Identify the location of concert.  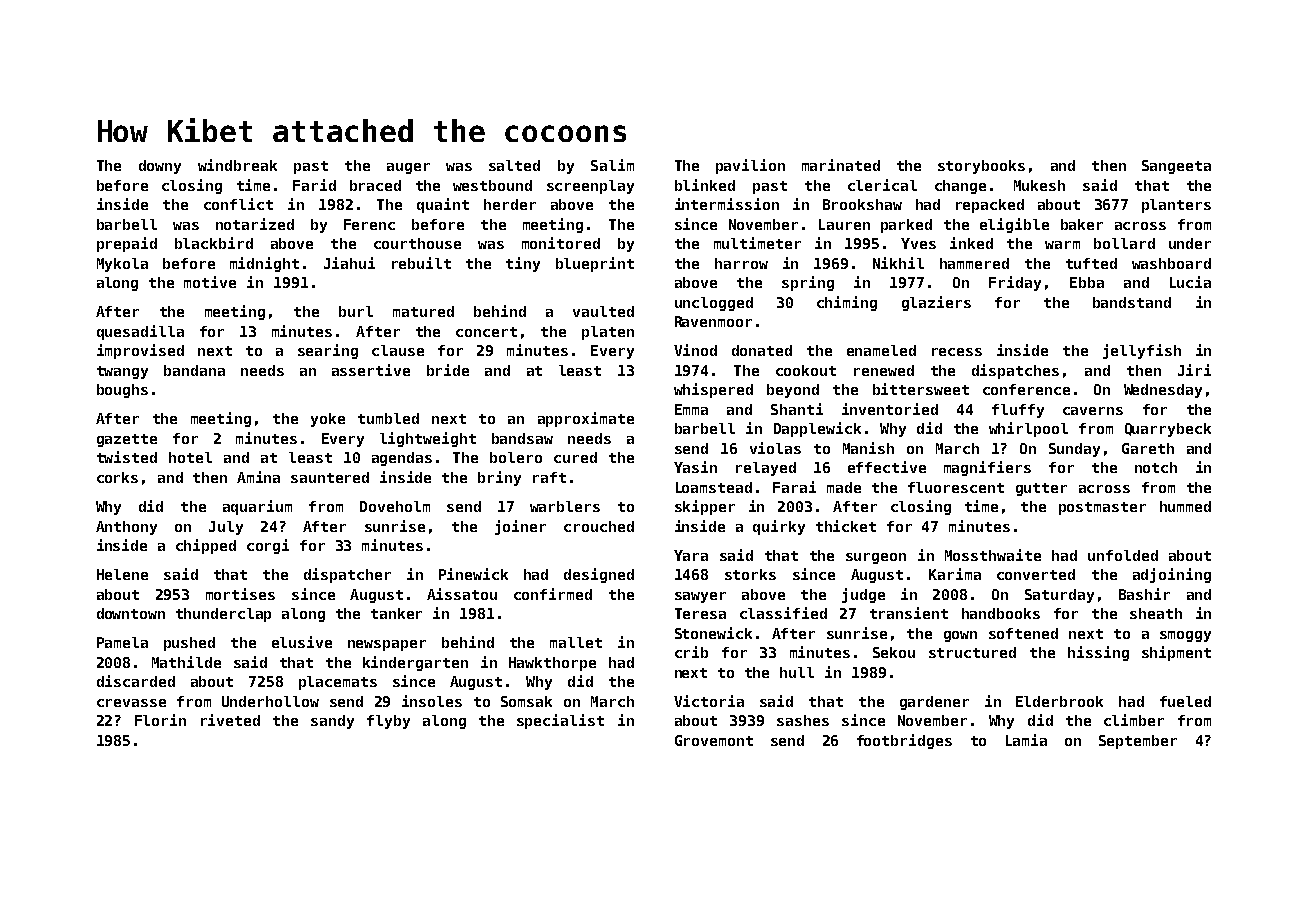
(486, 332).
